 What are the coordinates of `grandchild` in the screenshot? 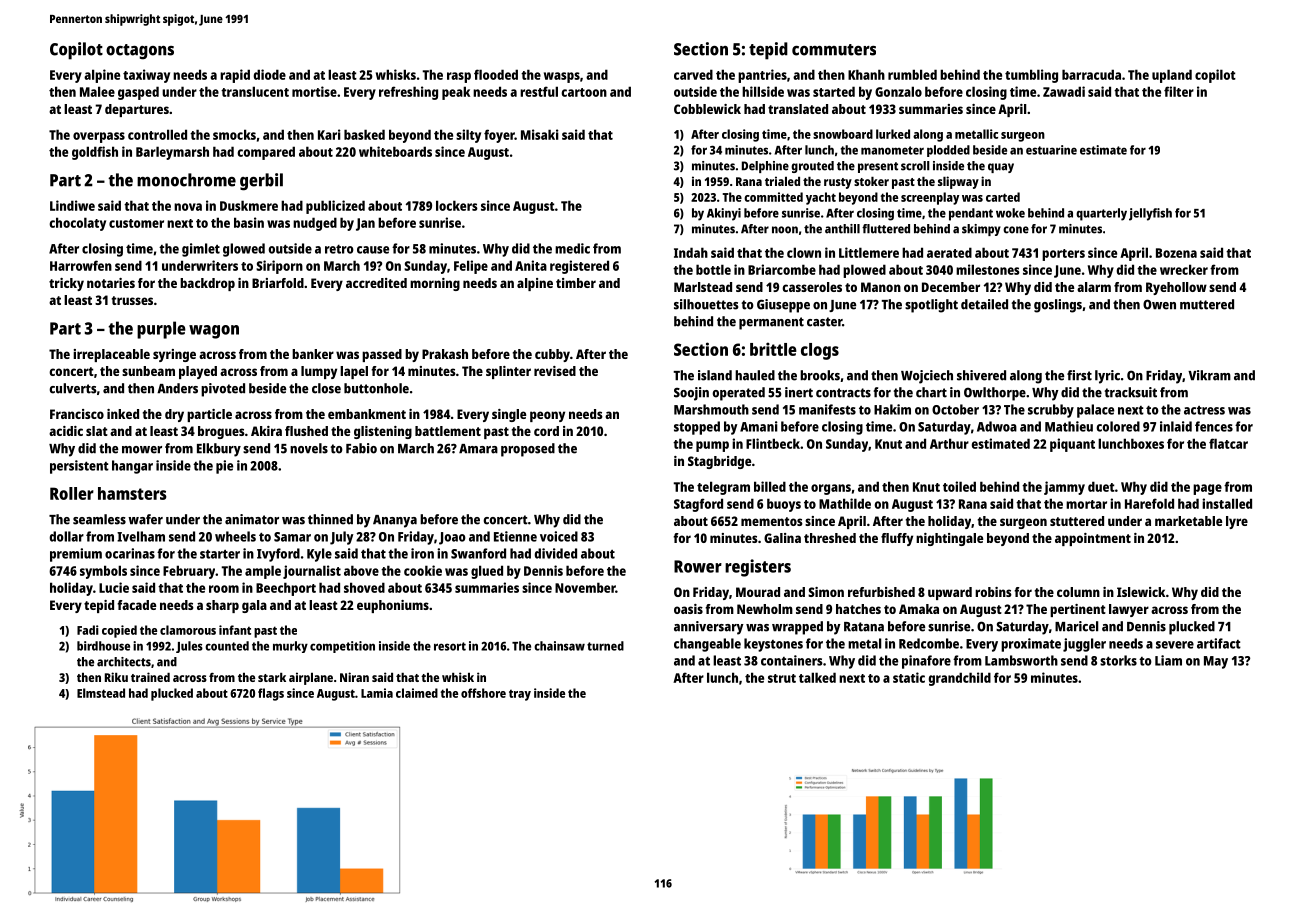 It's located at (960, 679).
